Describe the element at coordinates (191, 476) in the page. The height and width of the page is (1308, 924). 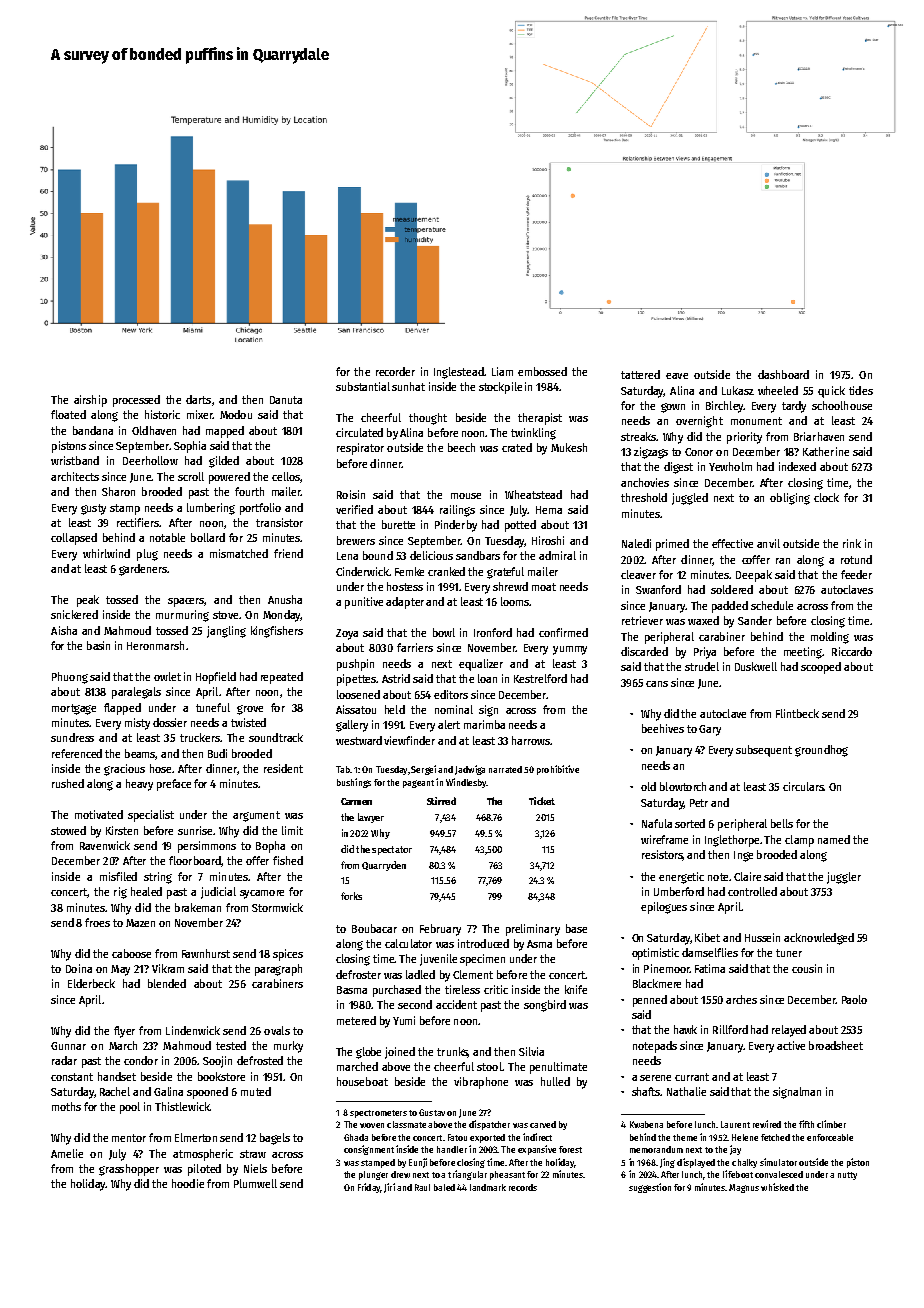
I see `scroll` at that location.
